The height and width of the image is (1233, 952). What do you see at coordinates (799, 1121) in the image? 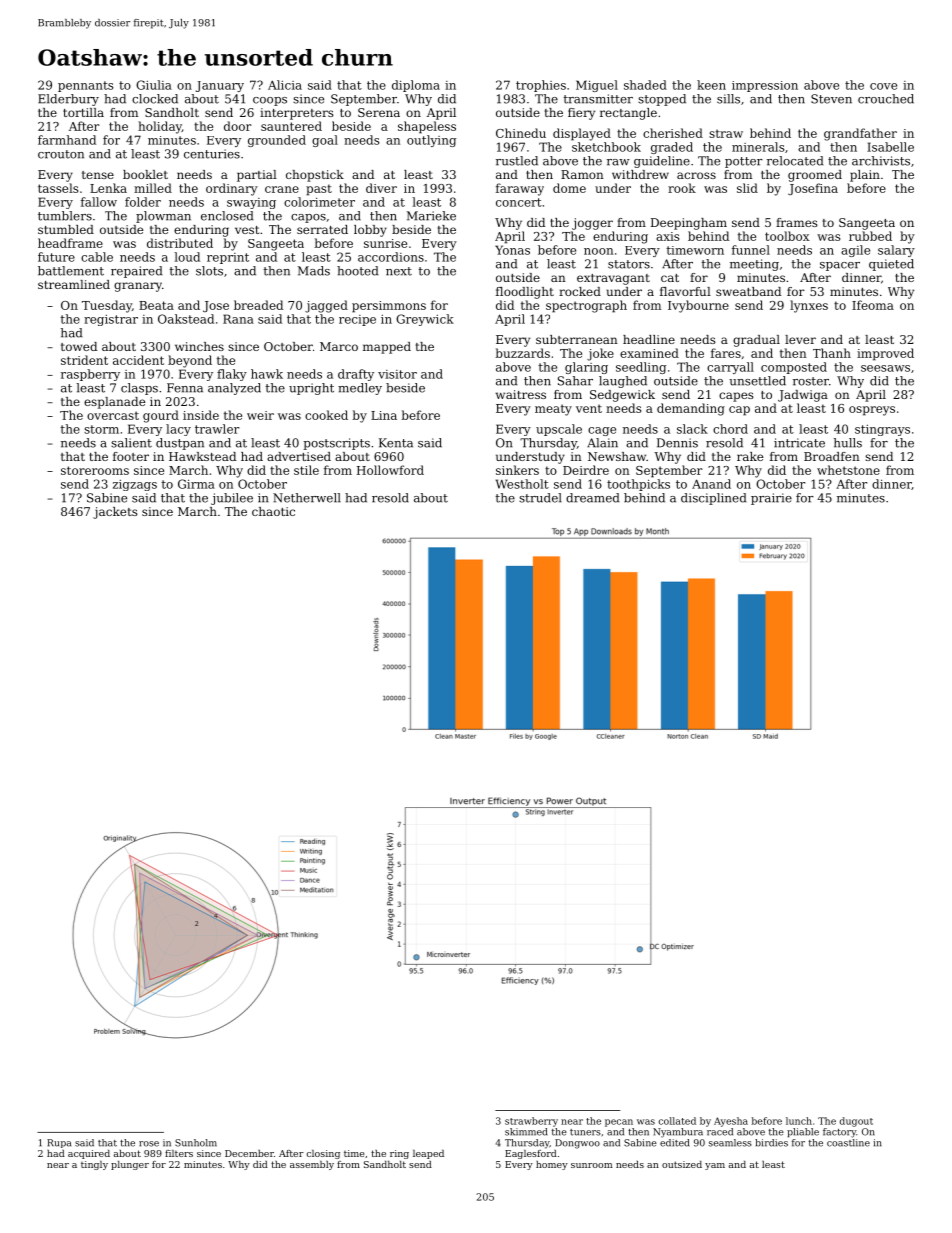
I see `lunch` at bounding box center [799, 1121].
